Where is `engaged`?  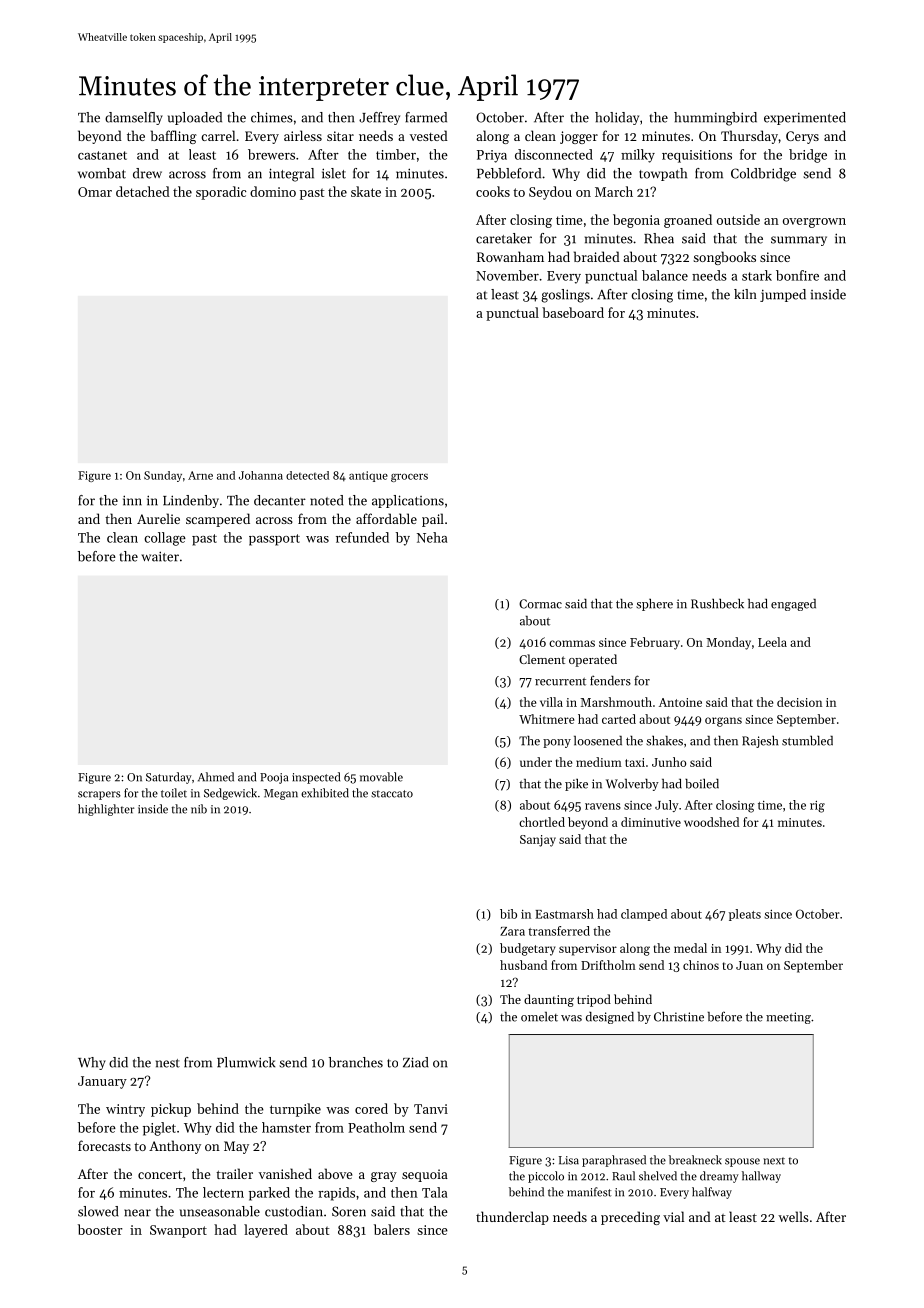
engaged is located at coordinates (793, 605).
